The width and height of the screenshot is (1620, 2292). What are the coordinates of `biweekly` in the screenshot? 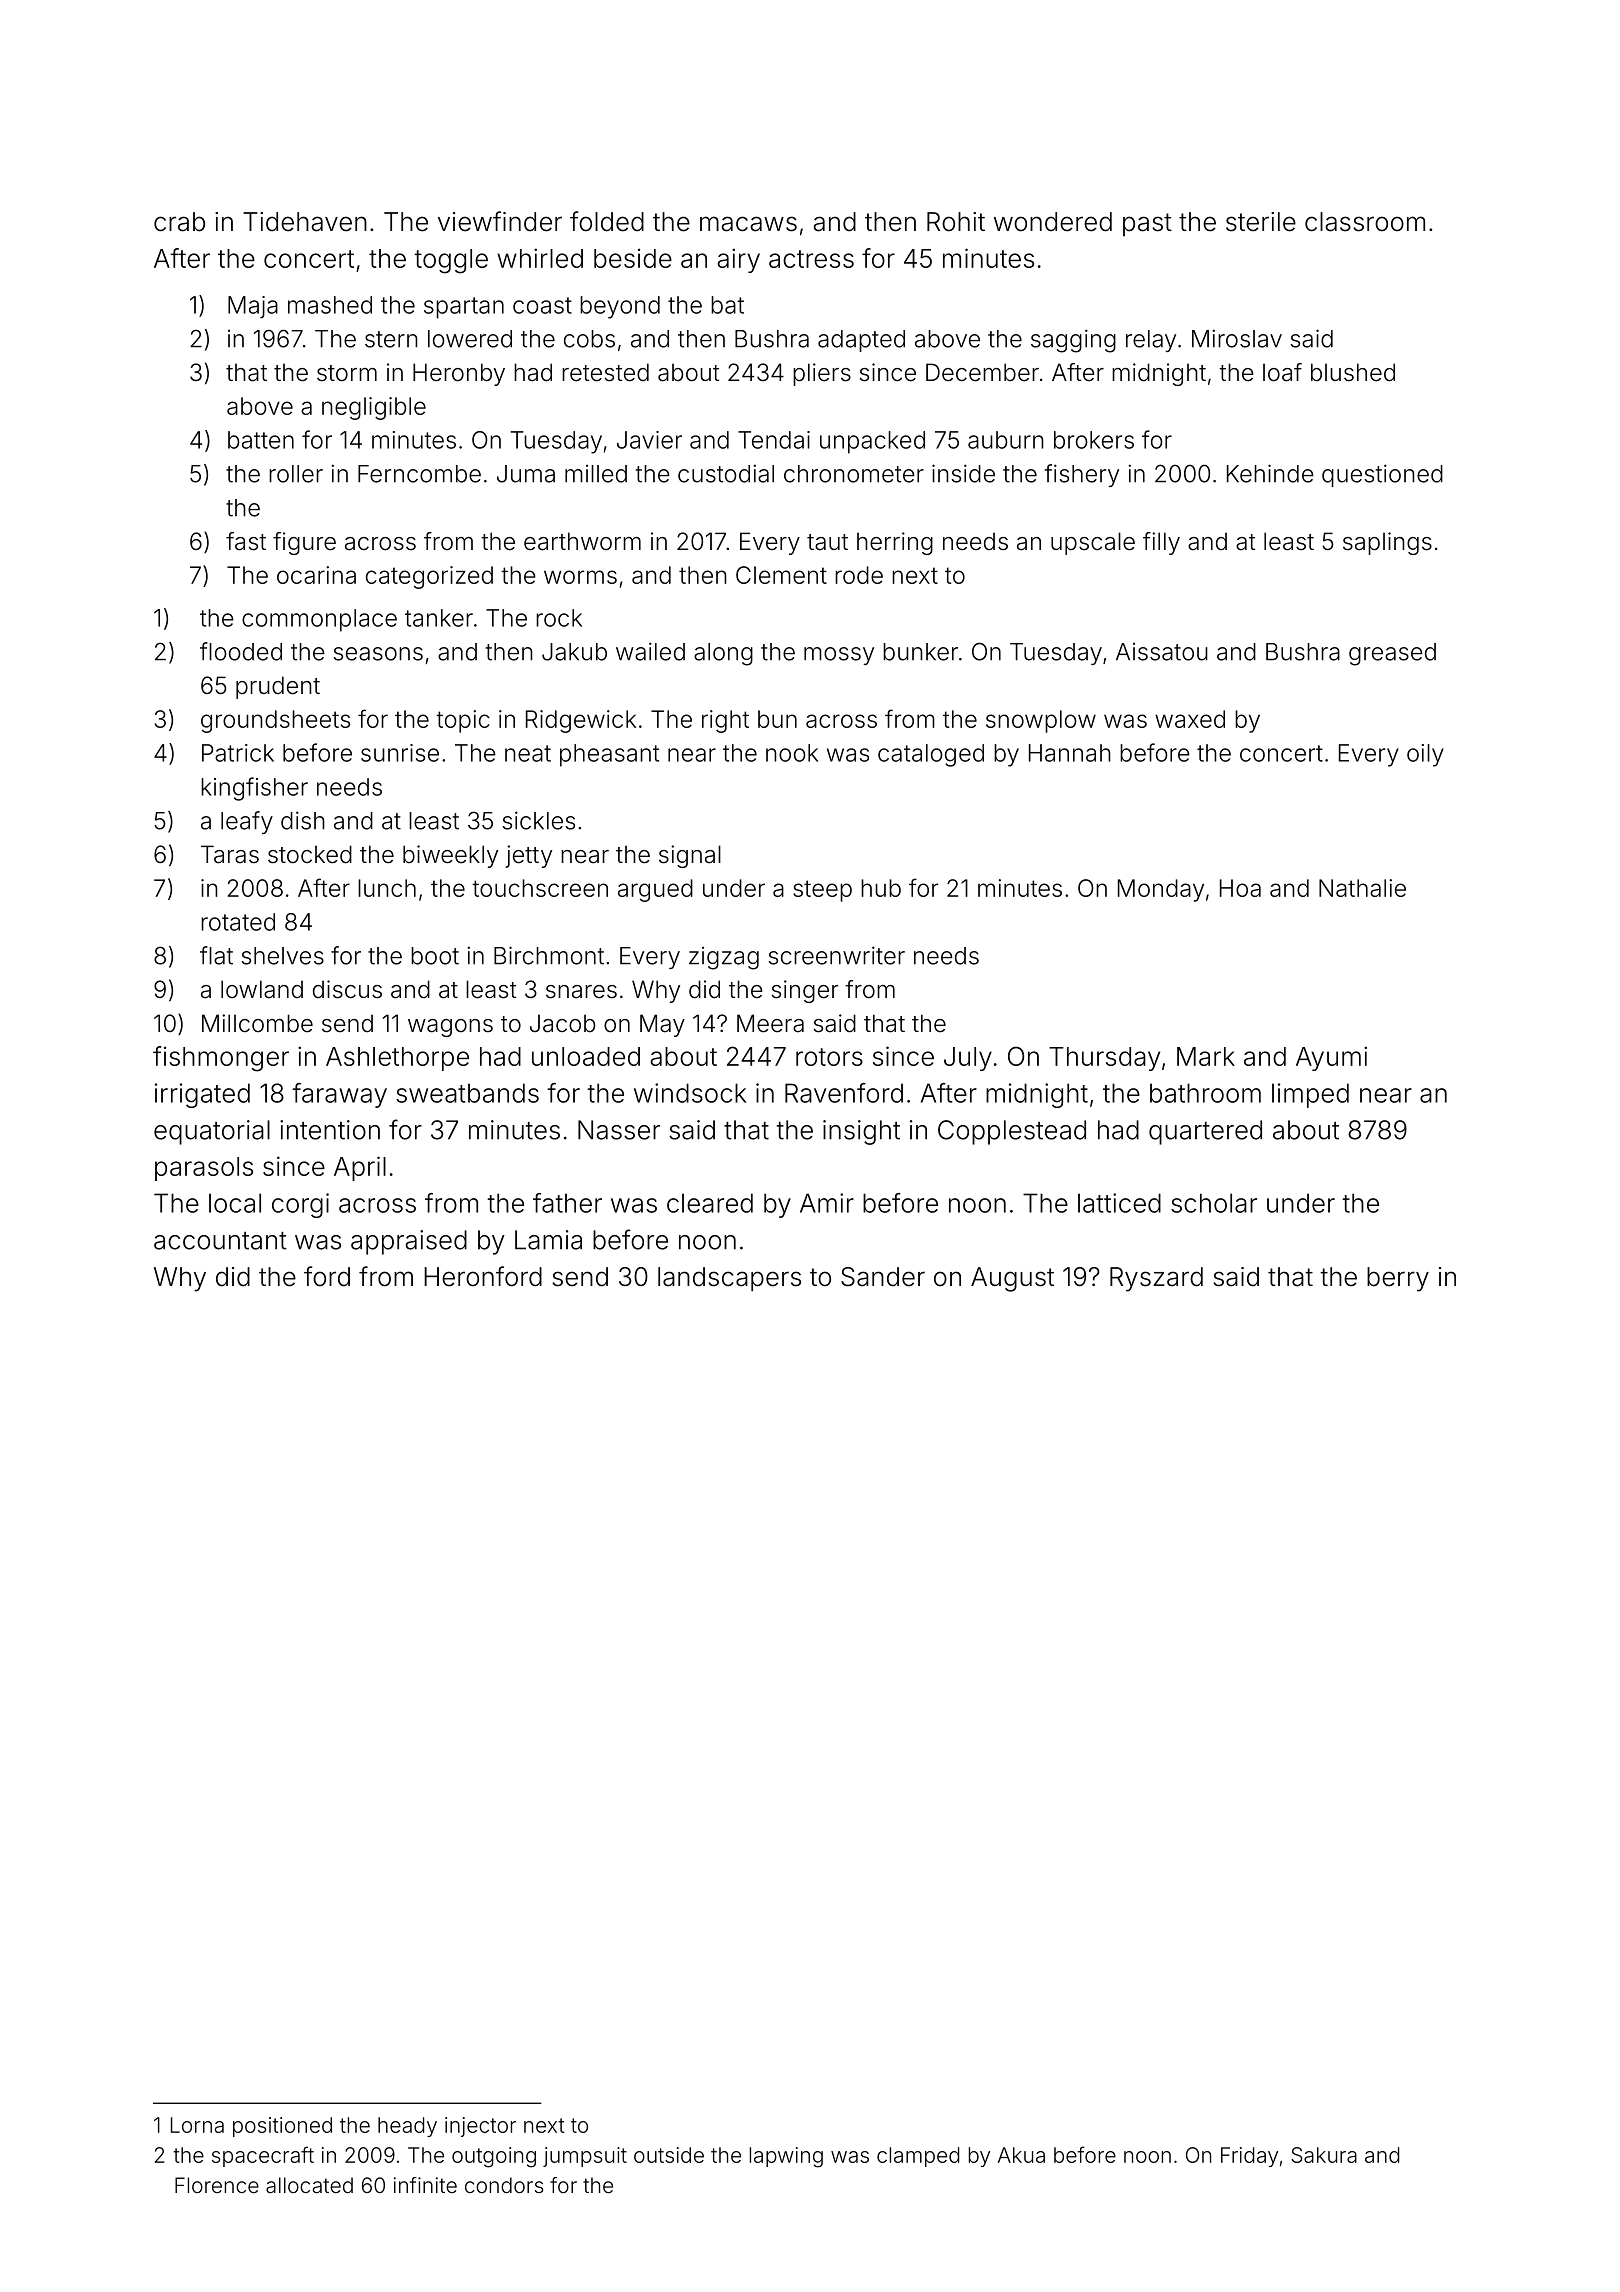 It's located at (450, 856).
